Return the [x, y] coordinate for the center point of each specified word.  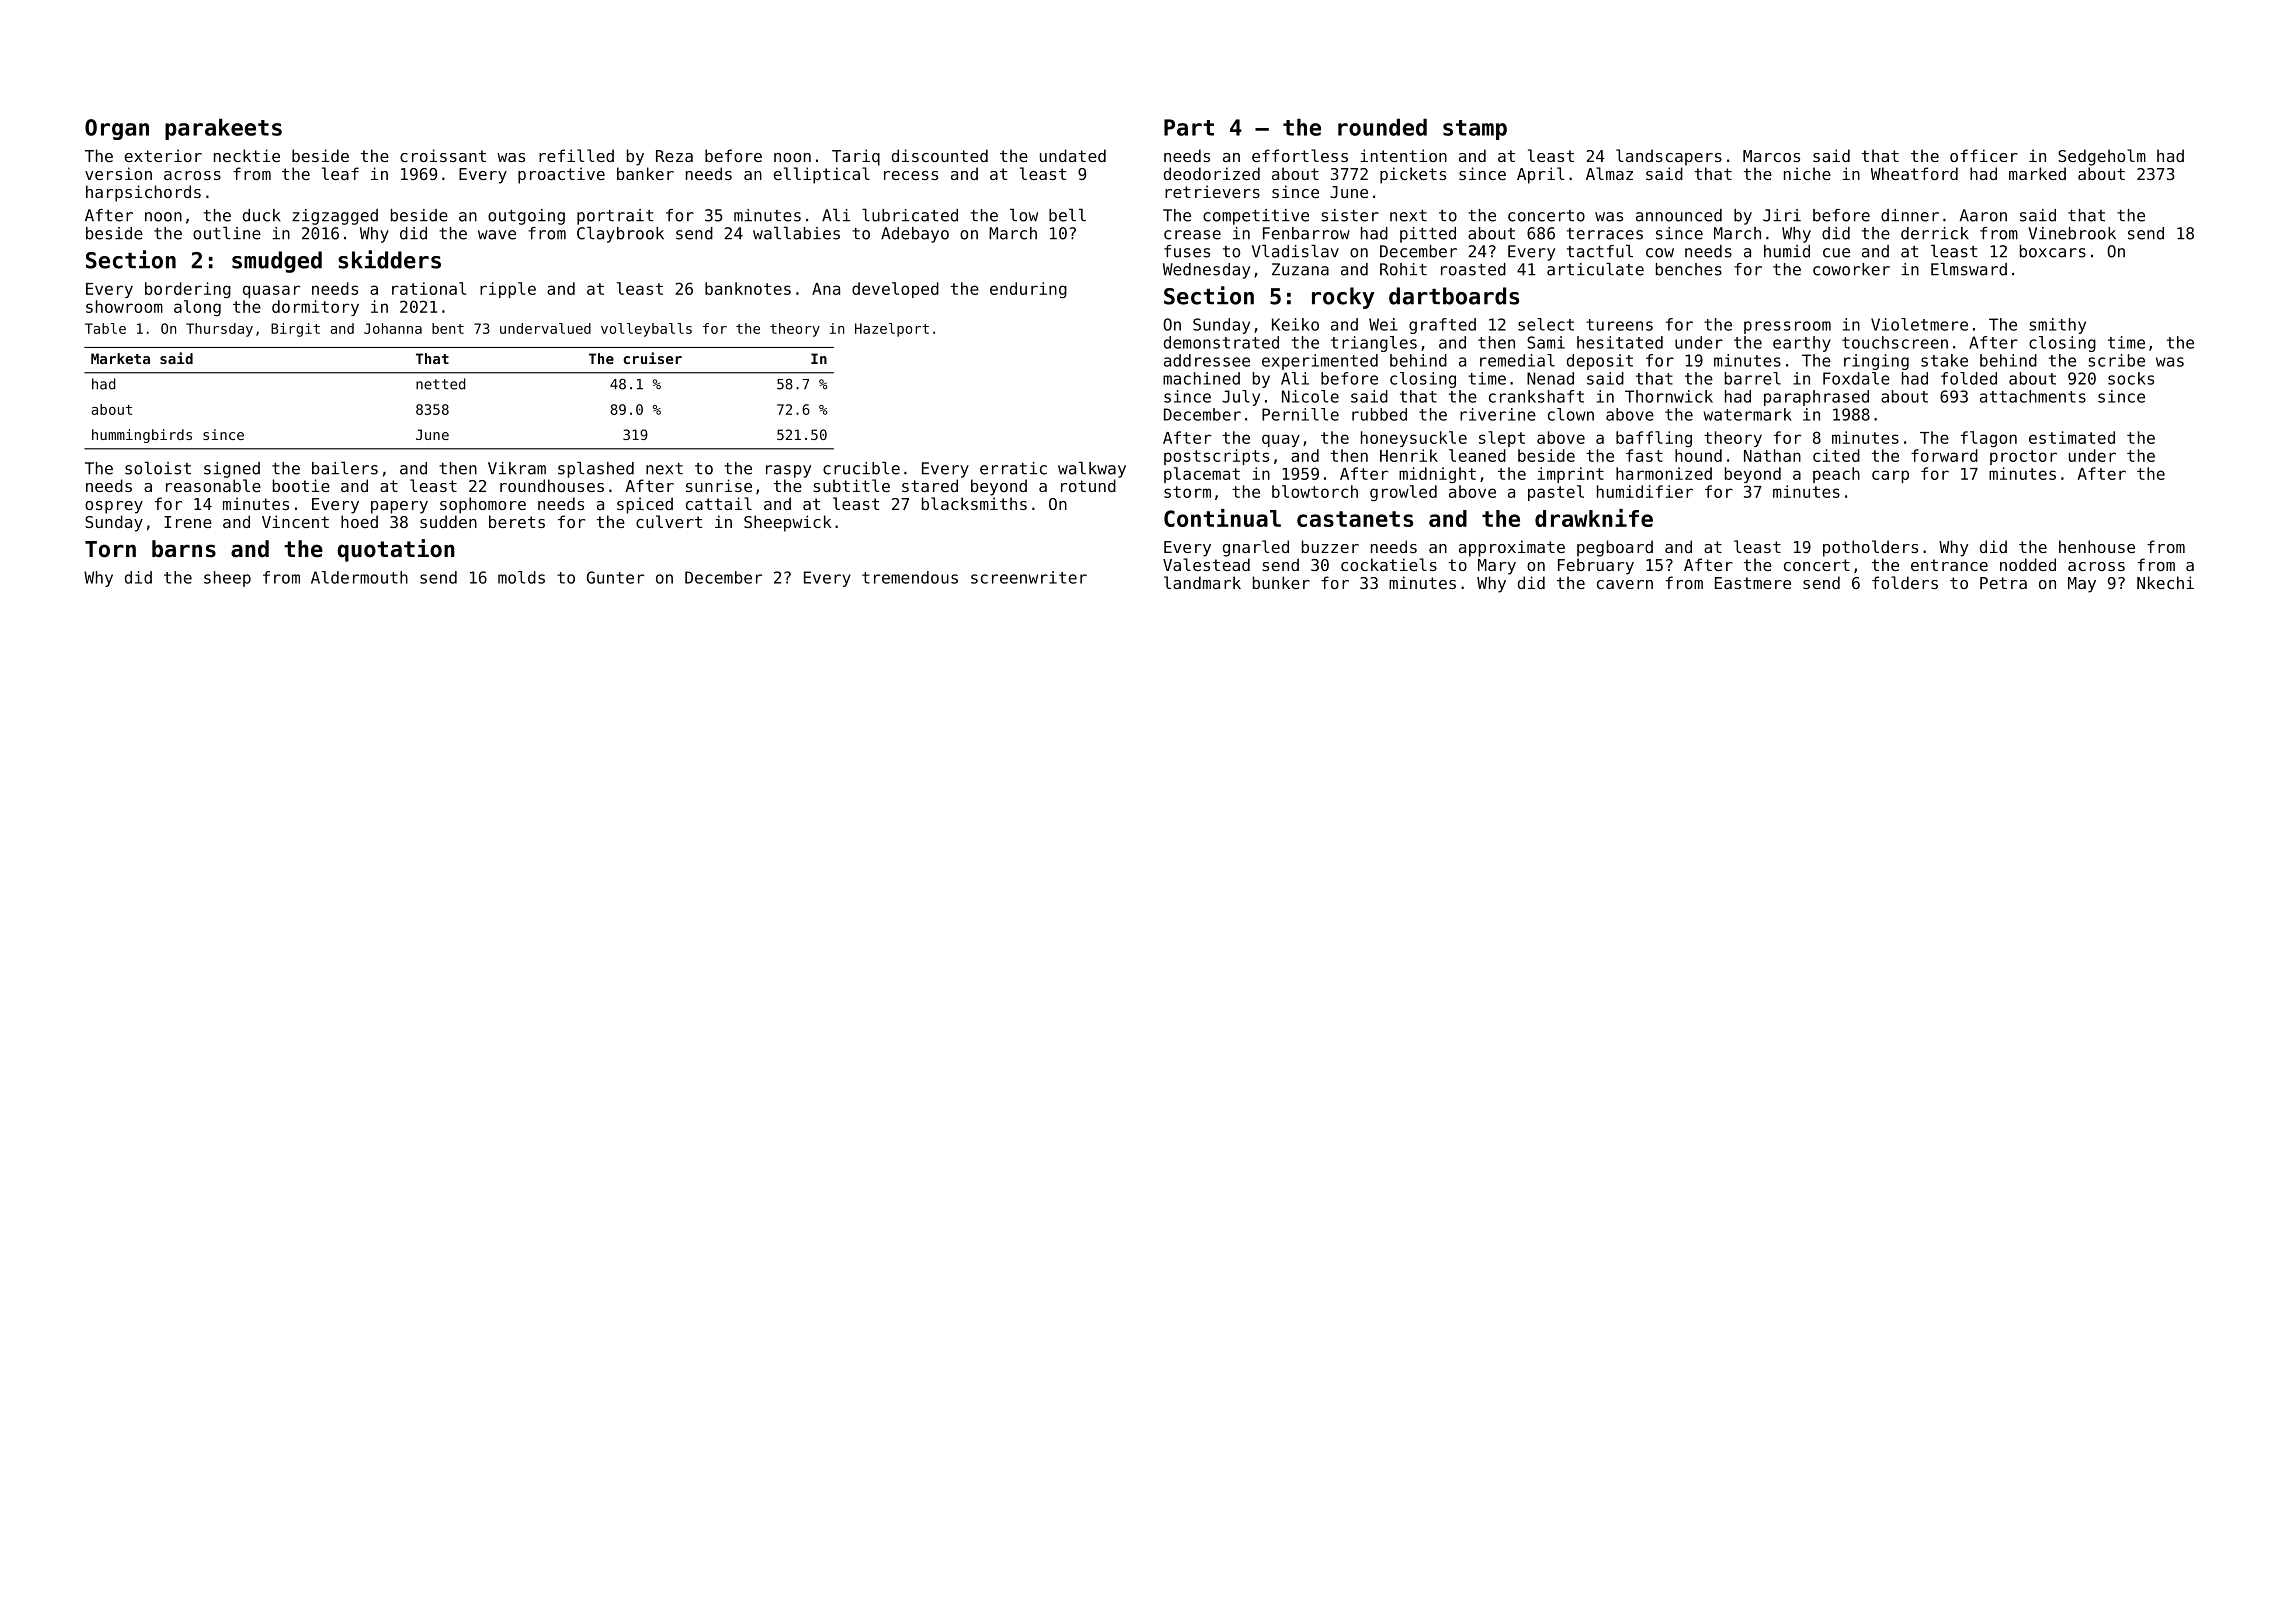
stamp [1475, 130]
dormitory [315, 308]
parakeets [223, 129]
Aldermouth [359, 577]
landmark [1202, 582]
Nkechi [2165, 582]
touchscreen [1895, 342]
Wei [1383, 324]
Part [1189, 127]
